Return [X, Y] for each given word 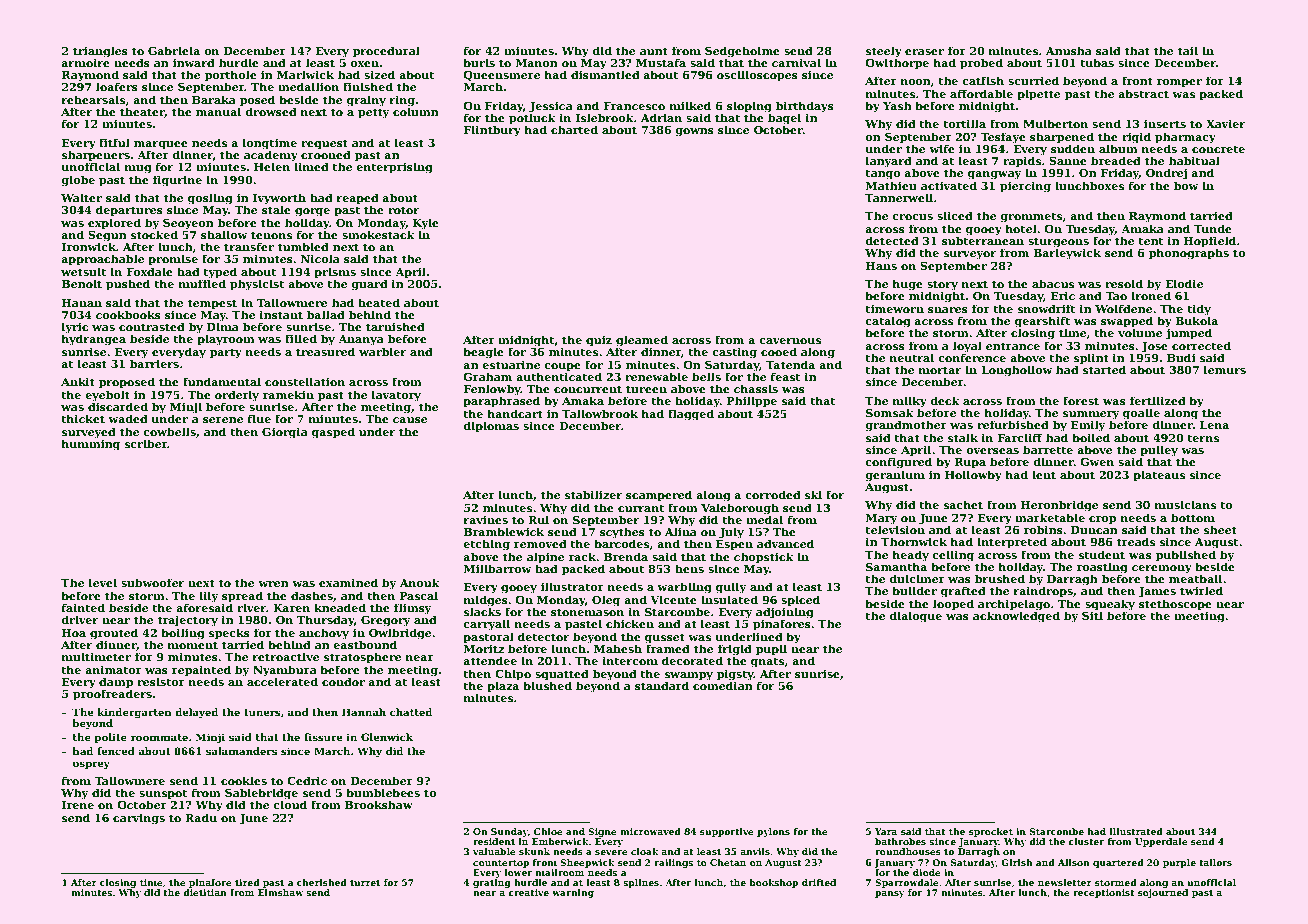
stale [276, 209]
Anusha [1069, 50]
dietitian [205, 892]
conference [972, 357]
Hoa [74, 633]
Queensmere [501, 76]
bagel [784, 119]
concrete [1218, 149]
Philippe [752, 402]
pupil [771, 650]
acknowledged [1016, 617]
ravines [485, 520]
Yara [886, 831]
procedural [386, 52]
